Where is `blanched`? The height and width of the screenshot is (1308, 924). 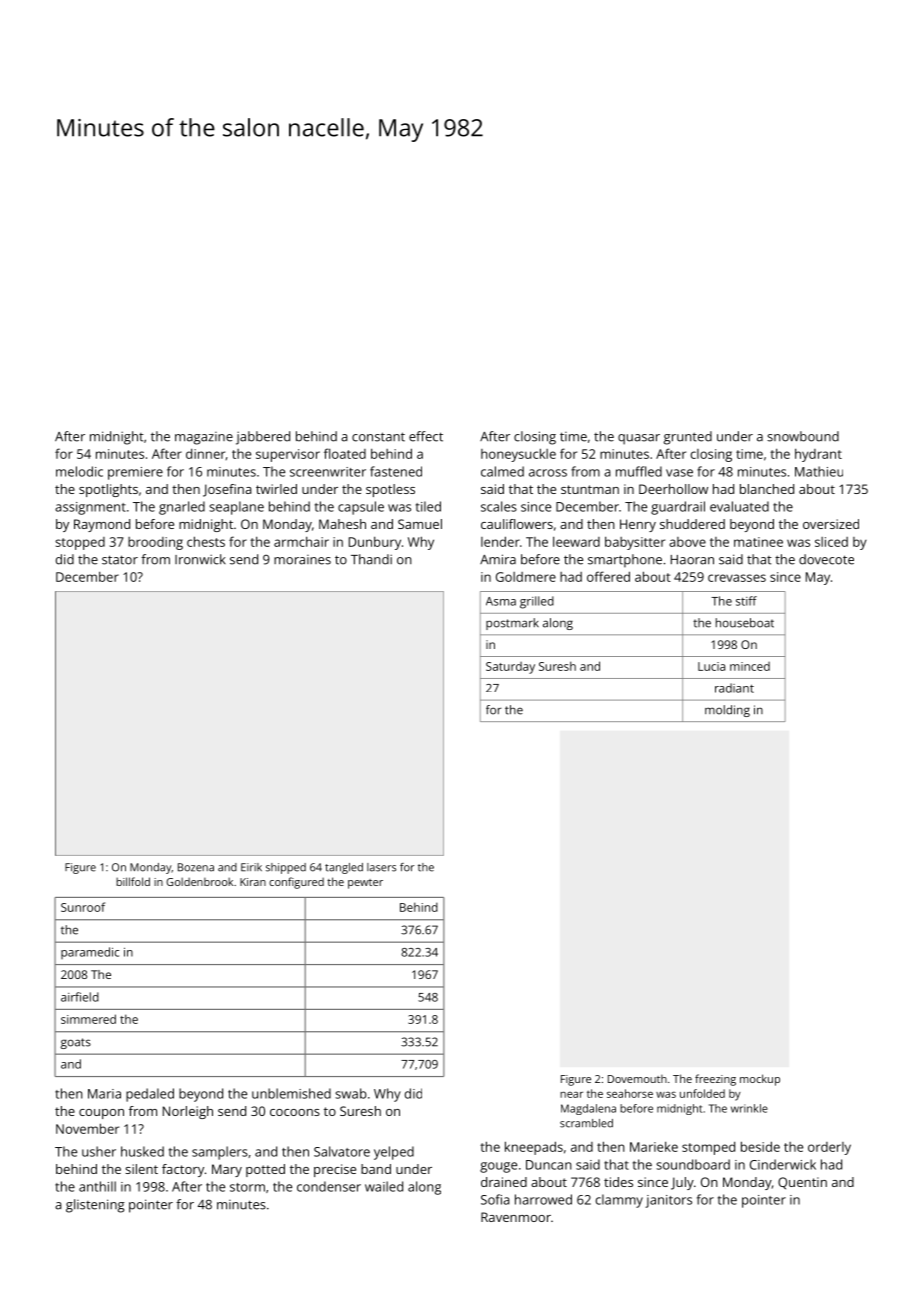 blanched is located at coordinates (767, 489).
